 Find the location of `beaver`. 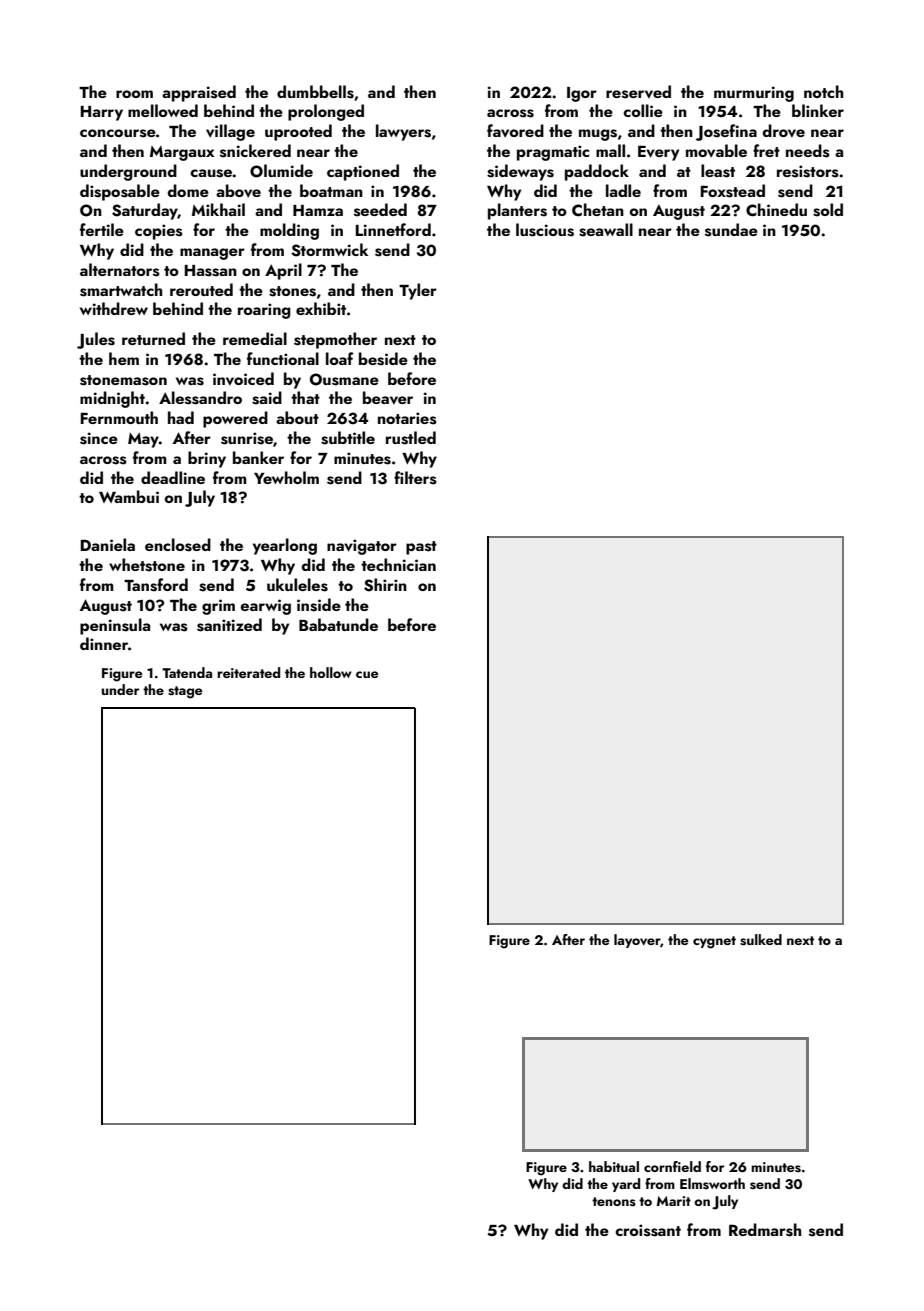

beaver is located at coordinates (388, 398).
